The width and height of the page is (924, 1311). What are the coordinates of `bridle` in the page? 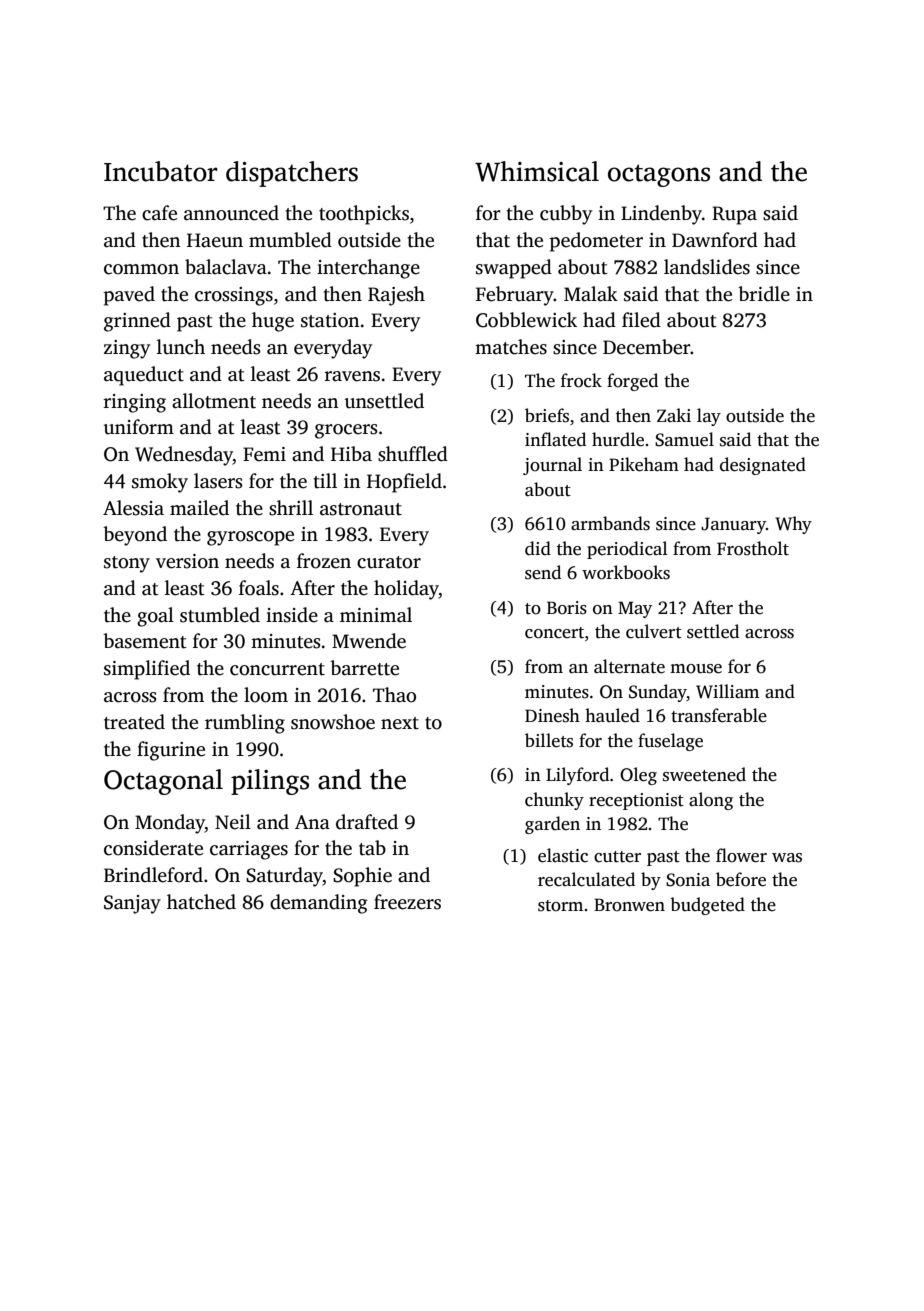 It's located at (764, 294).
